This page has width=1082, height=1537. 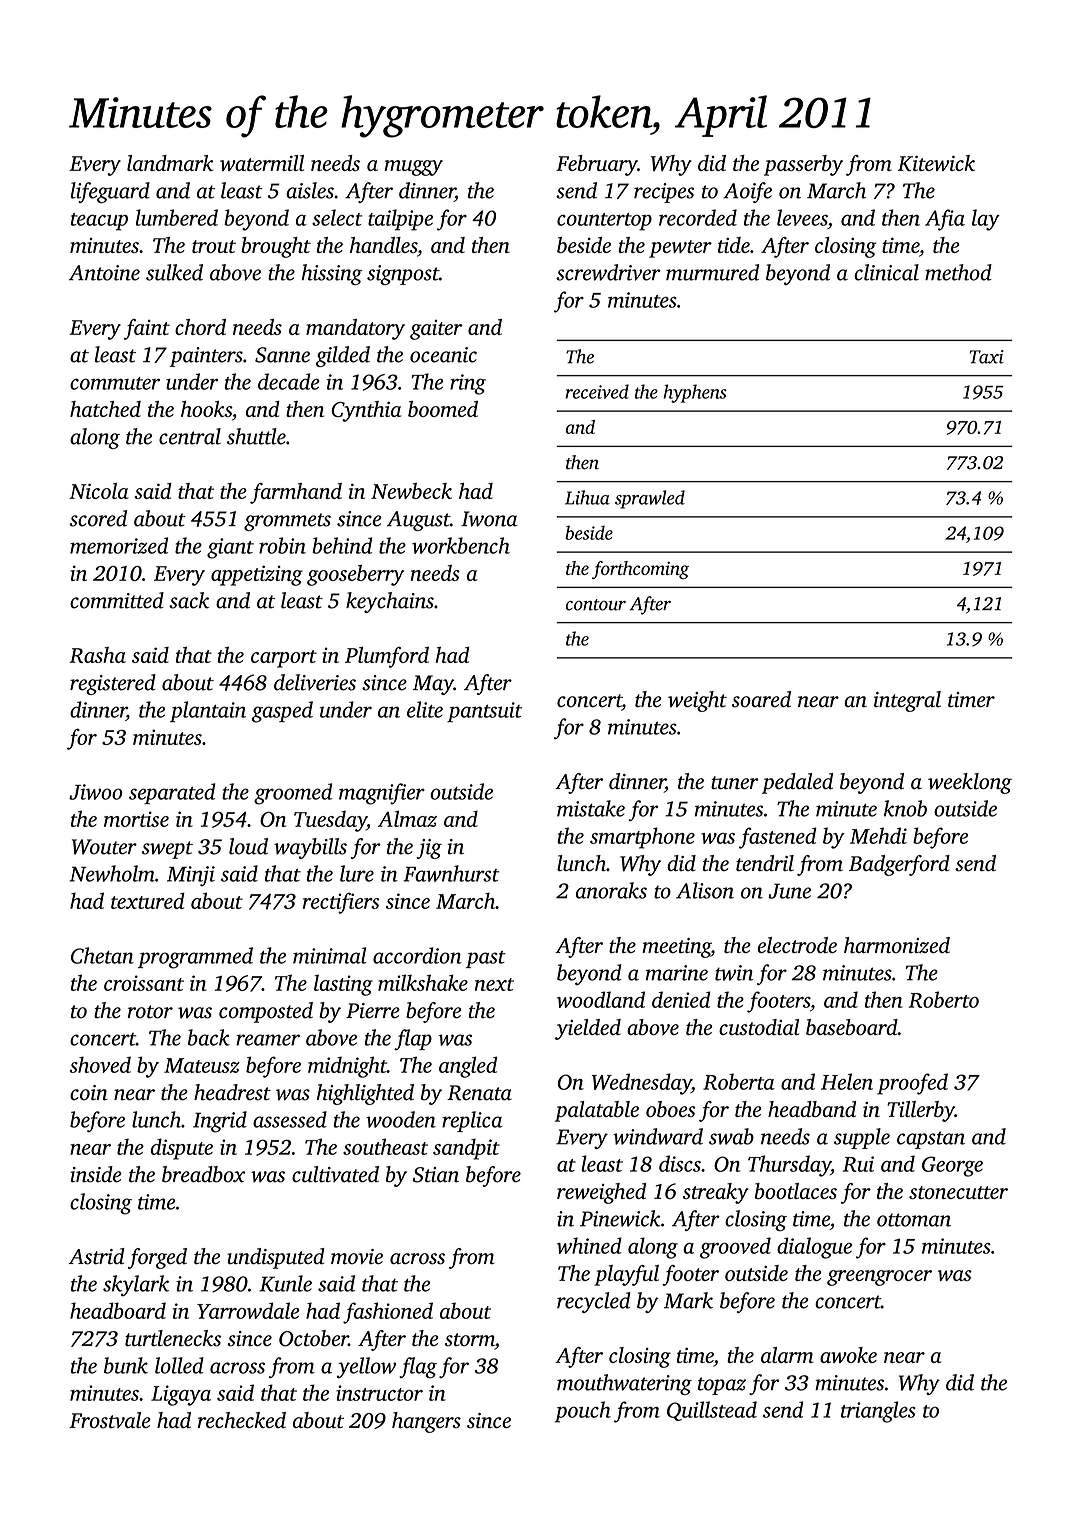 What do you see at coordinates (262, 163) in the page?
I see `watermill` at bounding box center [262, 163].
